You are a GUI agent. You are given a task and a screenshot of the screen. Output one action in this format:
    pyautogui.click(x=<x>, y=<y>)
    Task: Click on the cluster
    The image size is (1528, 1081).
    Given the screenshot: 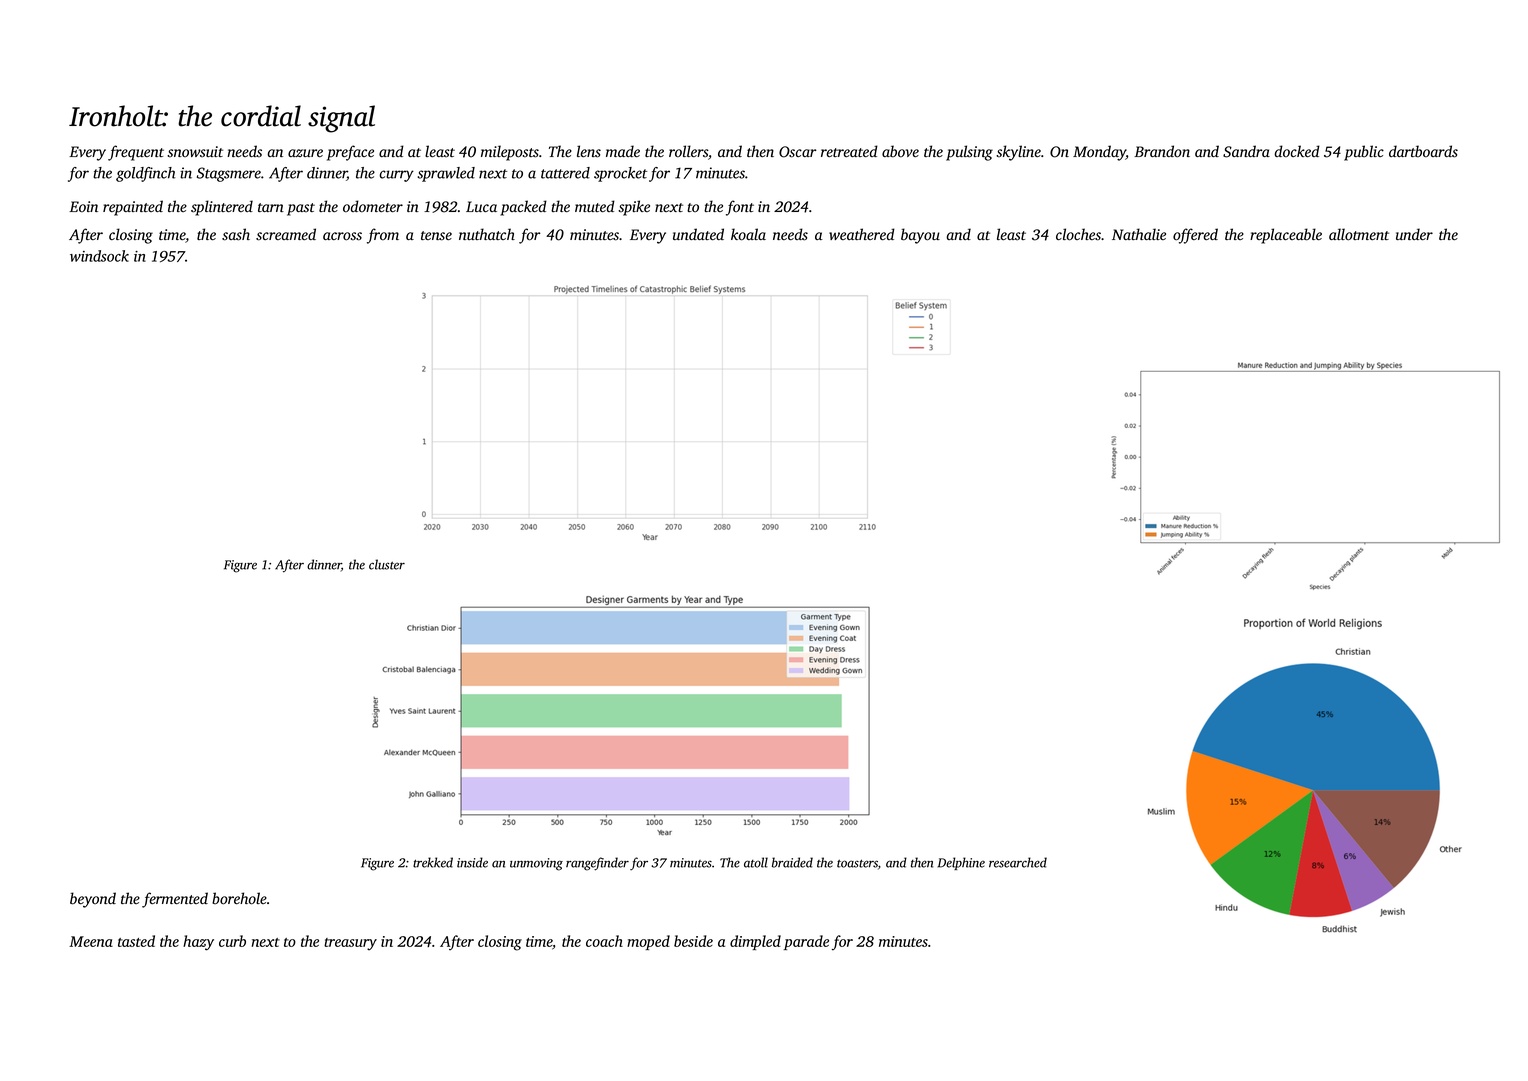 What is the action you would take?
    pyautogui.click(x=387, y=564)
